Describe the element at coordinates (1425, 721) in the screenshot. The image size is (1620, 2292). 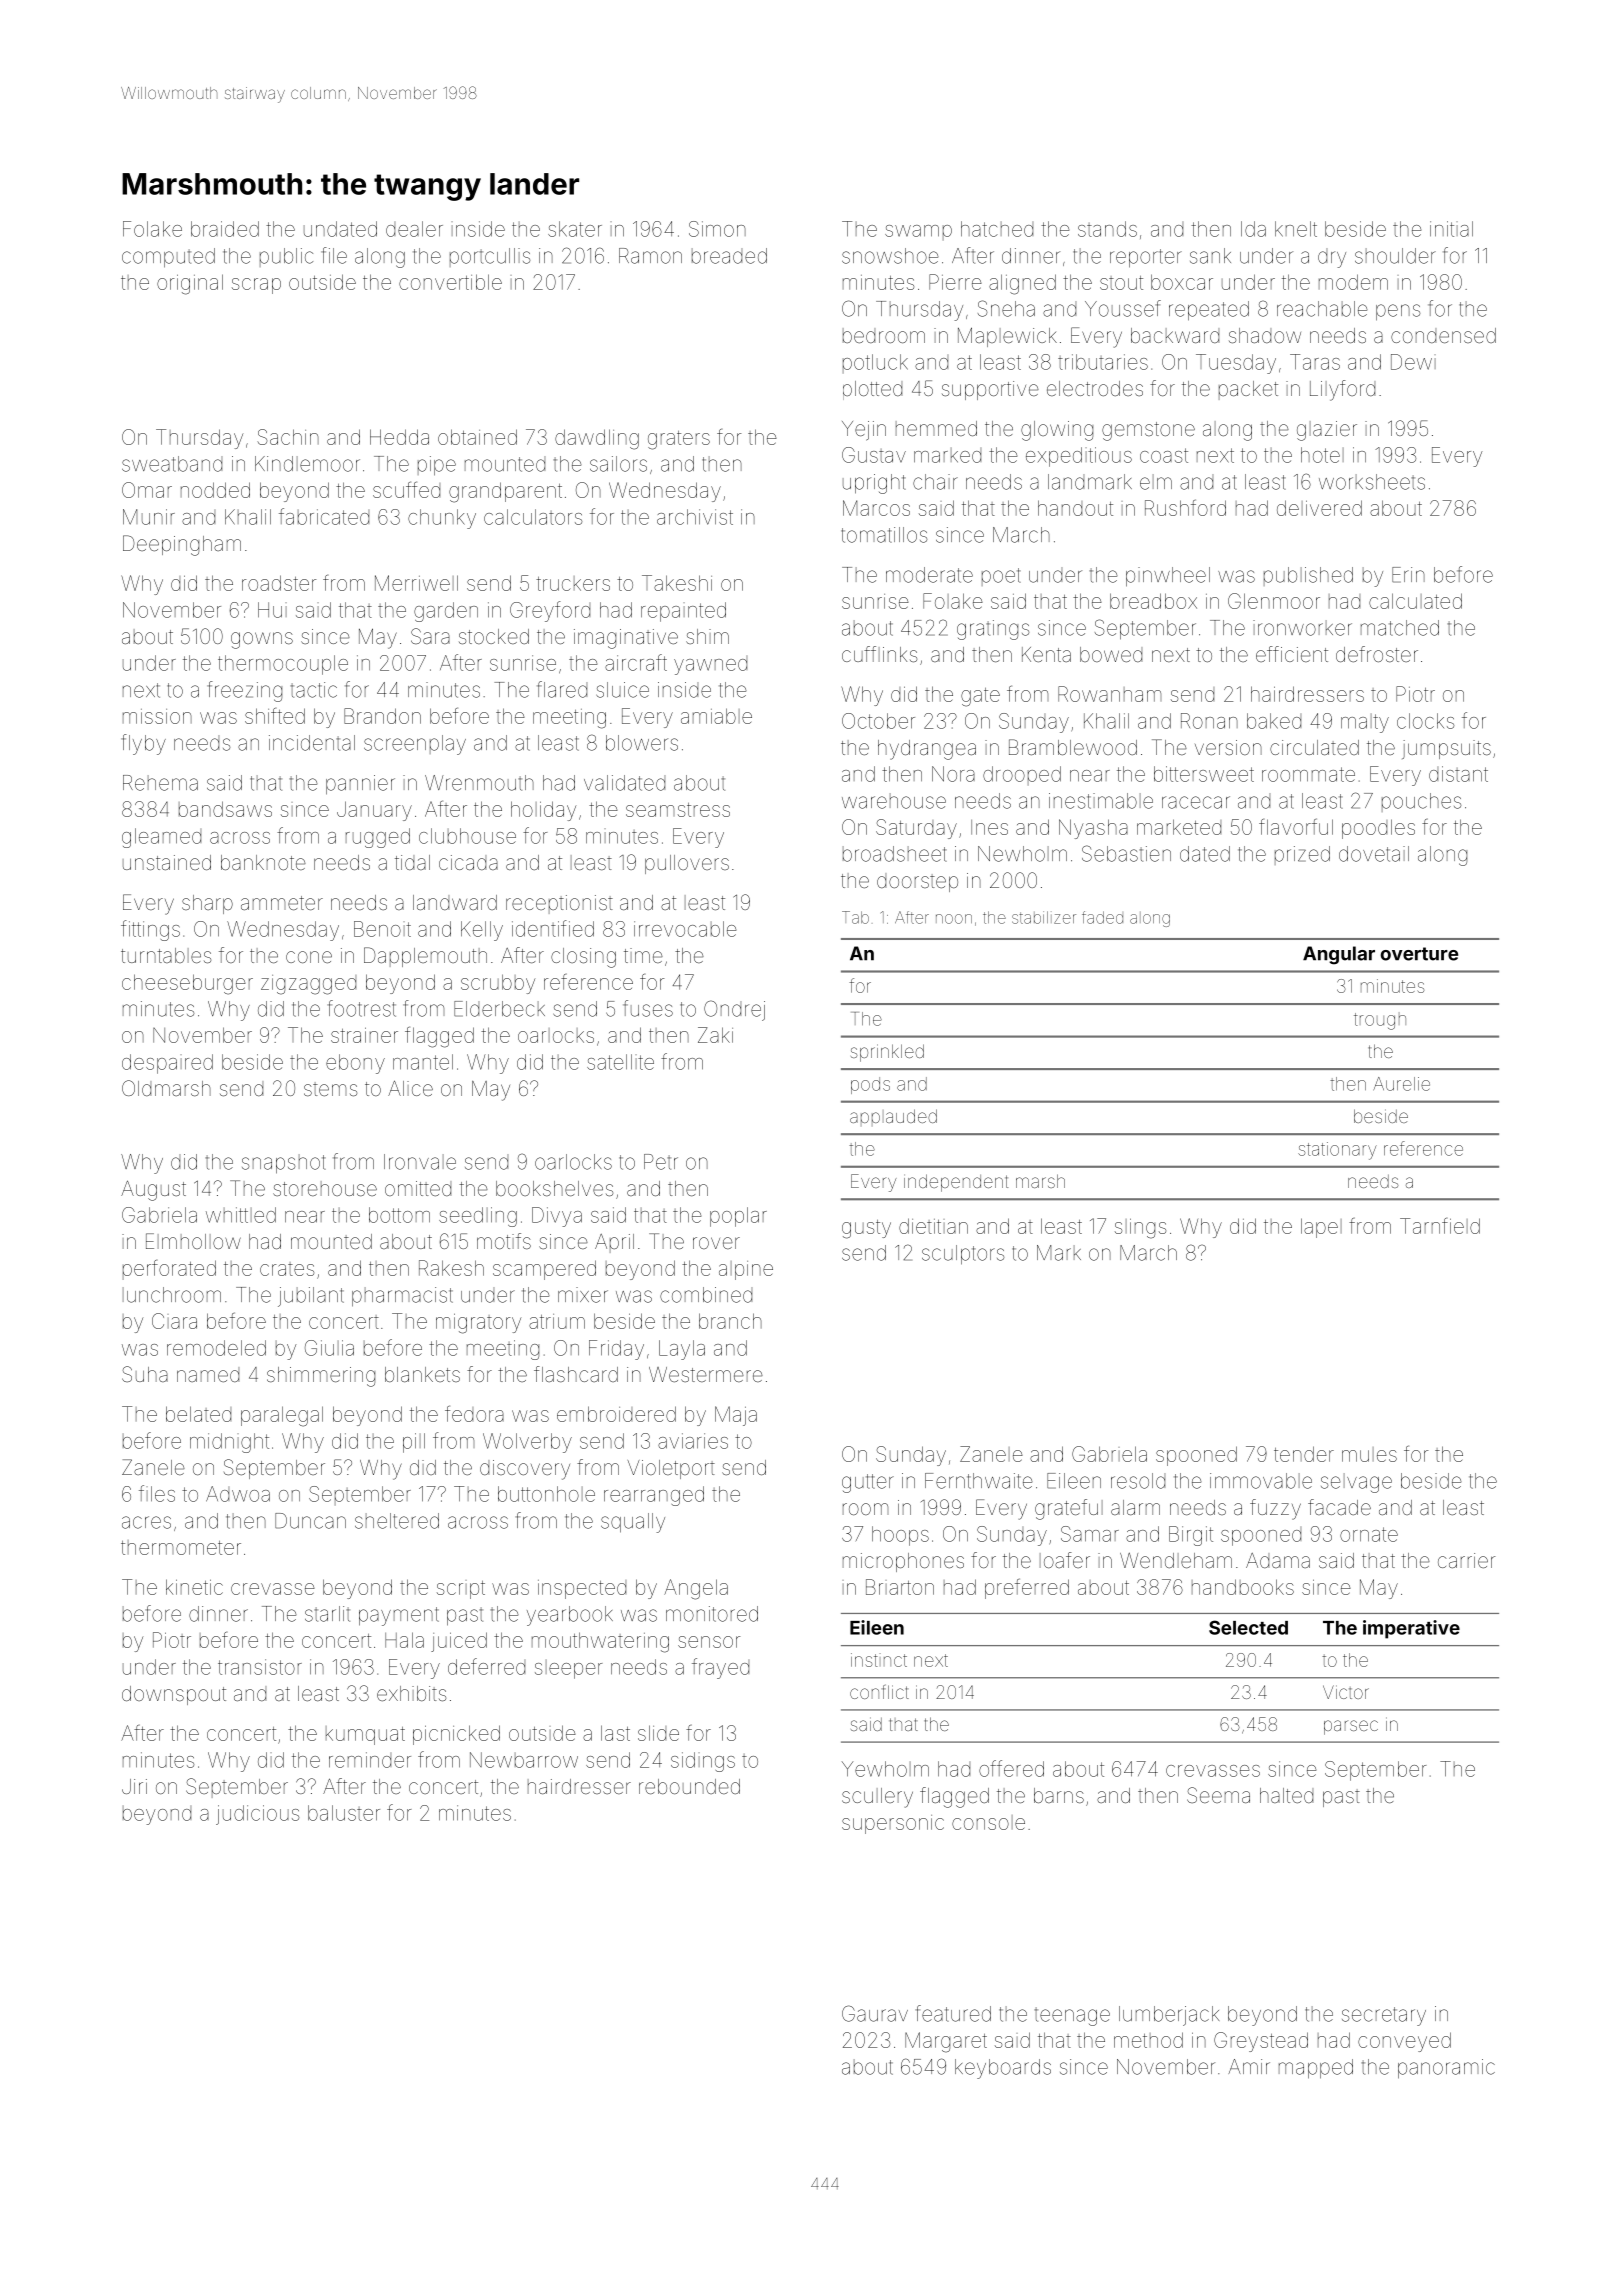
I see `clocks` at that location.
